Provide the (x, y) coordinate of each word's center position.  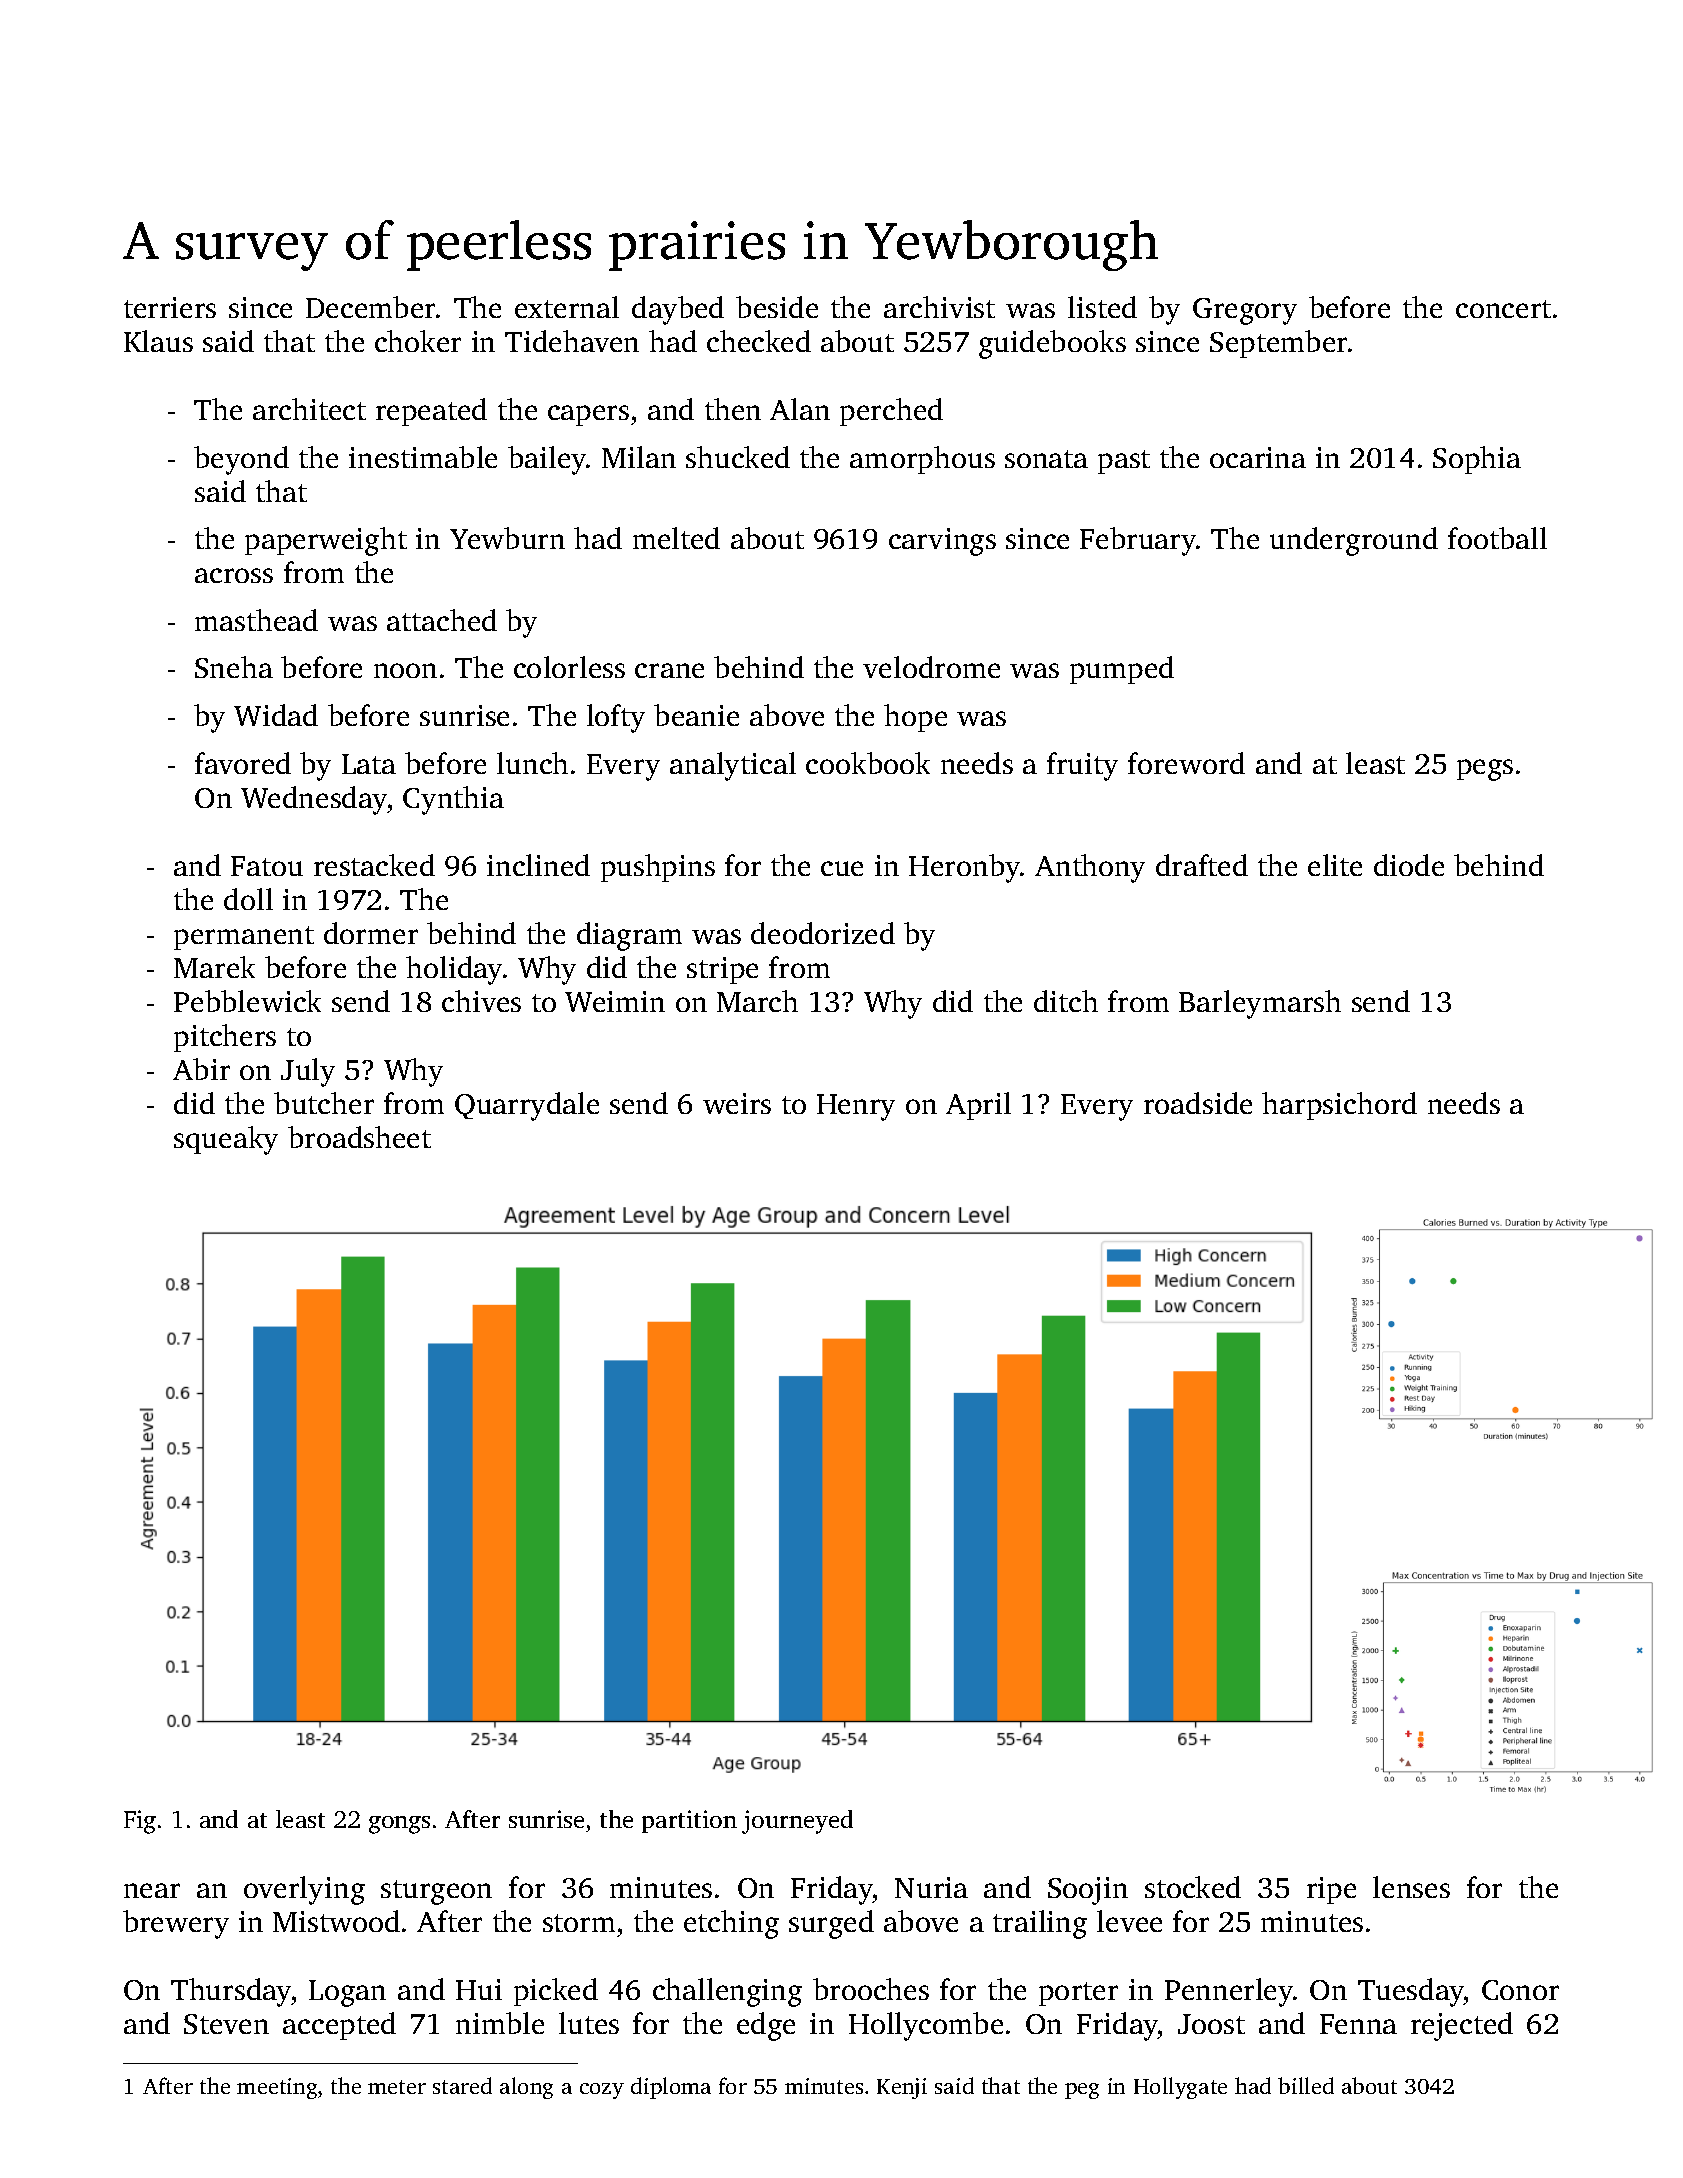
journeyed (797, 1822)
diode (1409, 865)
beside (777, 307)
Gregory (1245, 311)
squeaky (226, 1140)
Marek (214, 967)
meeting (277, 2088)
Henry (856, 1107)
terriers (170, 307)
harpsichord (1339, 1106)
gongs (399, 1825)
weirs (737, 1103)
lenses (1411, 1887)
